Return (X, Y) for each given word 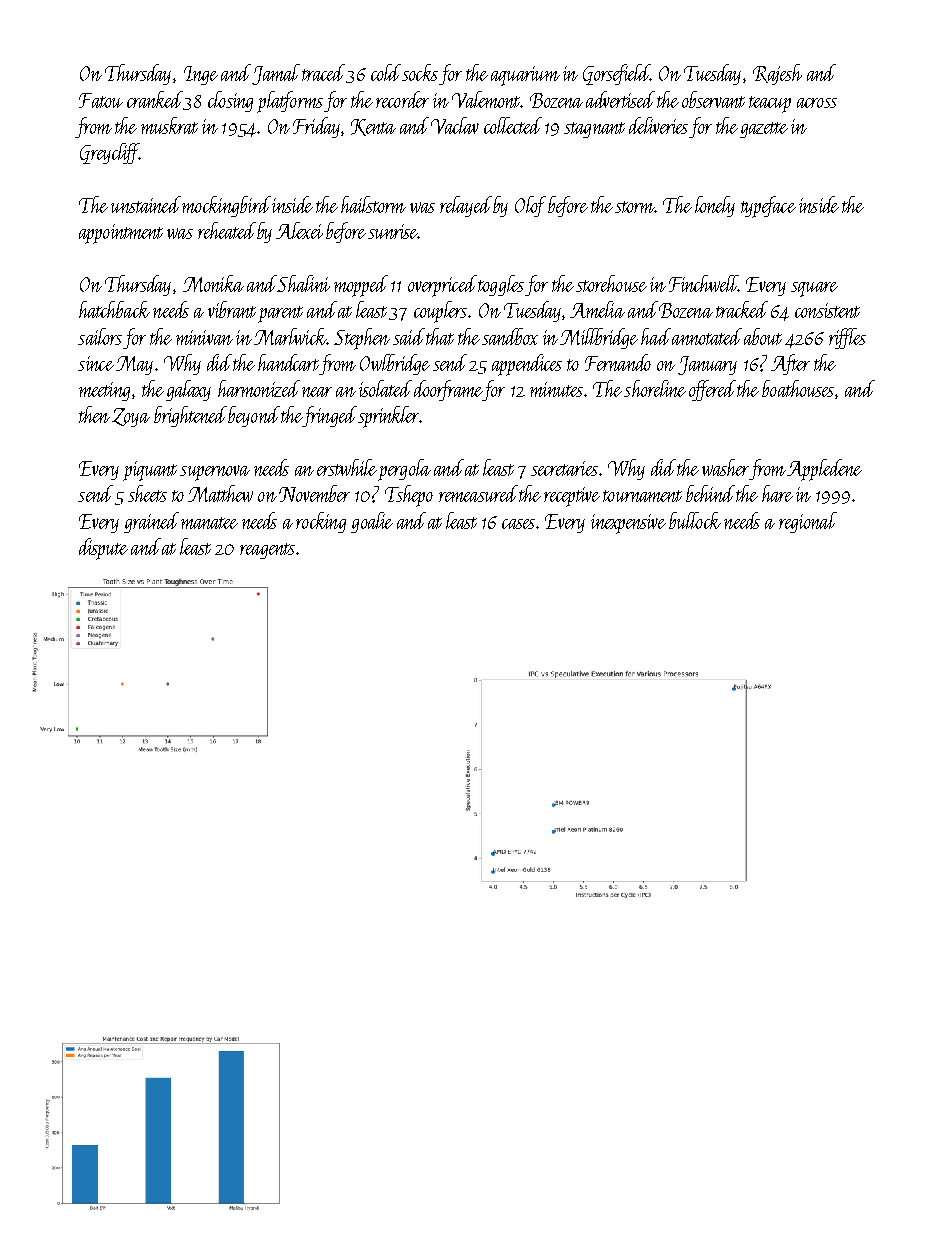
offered (712, 390)
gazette (764, 130)
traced (323, 72)
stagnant (594, 130)
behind (710, 493)
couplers (440, 312)
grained (151, 522)
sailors (100, 336)
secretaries (564, 468)
